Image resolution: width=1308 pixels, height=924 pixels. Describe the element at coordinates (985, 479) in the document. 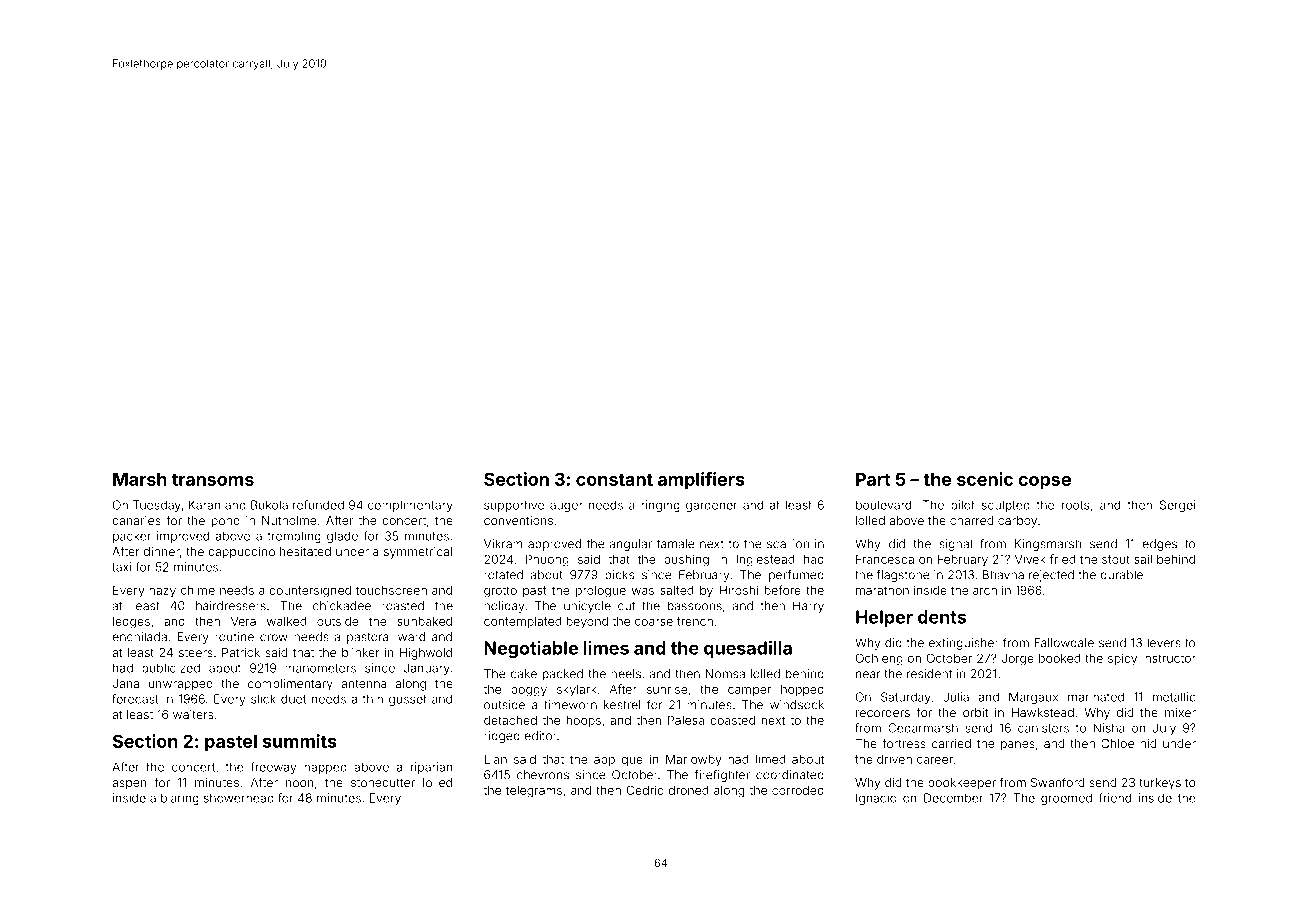

I see `scenic` at that location.
